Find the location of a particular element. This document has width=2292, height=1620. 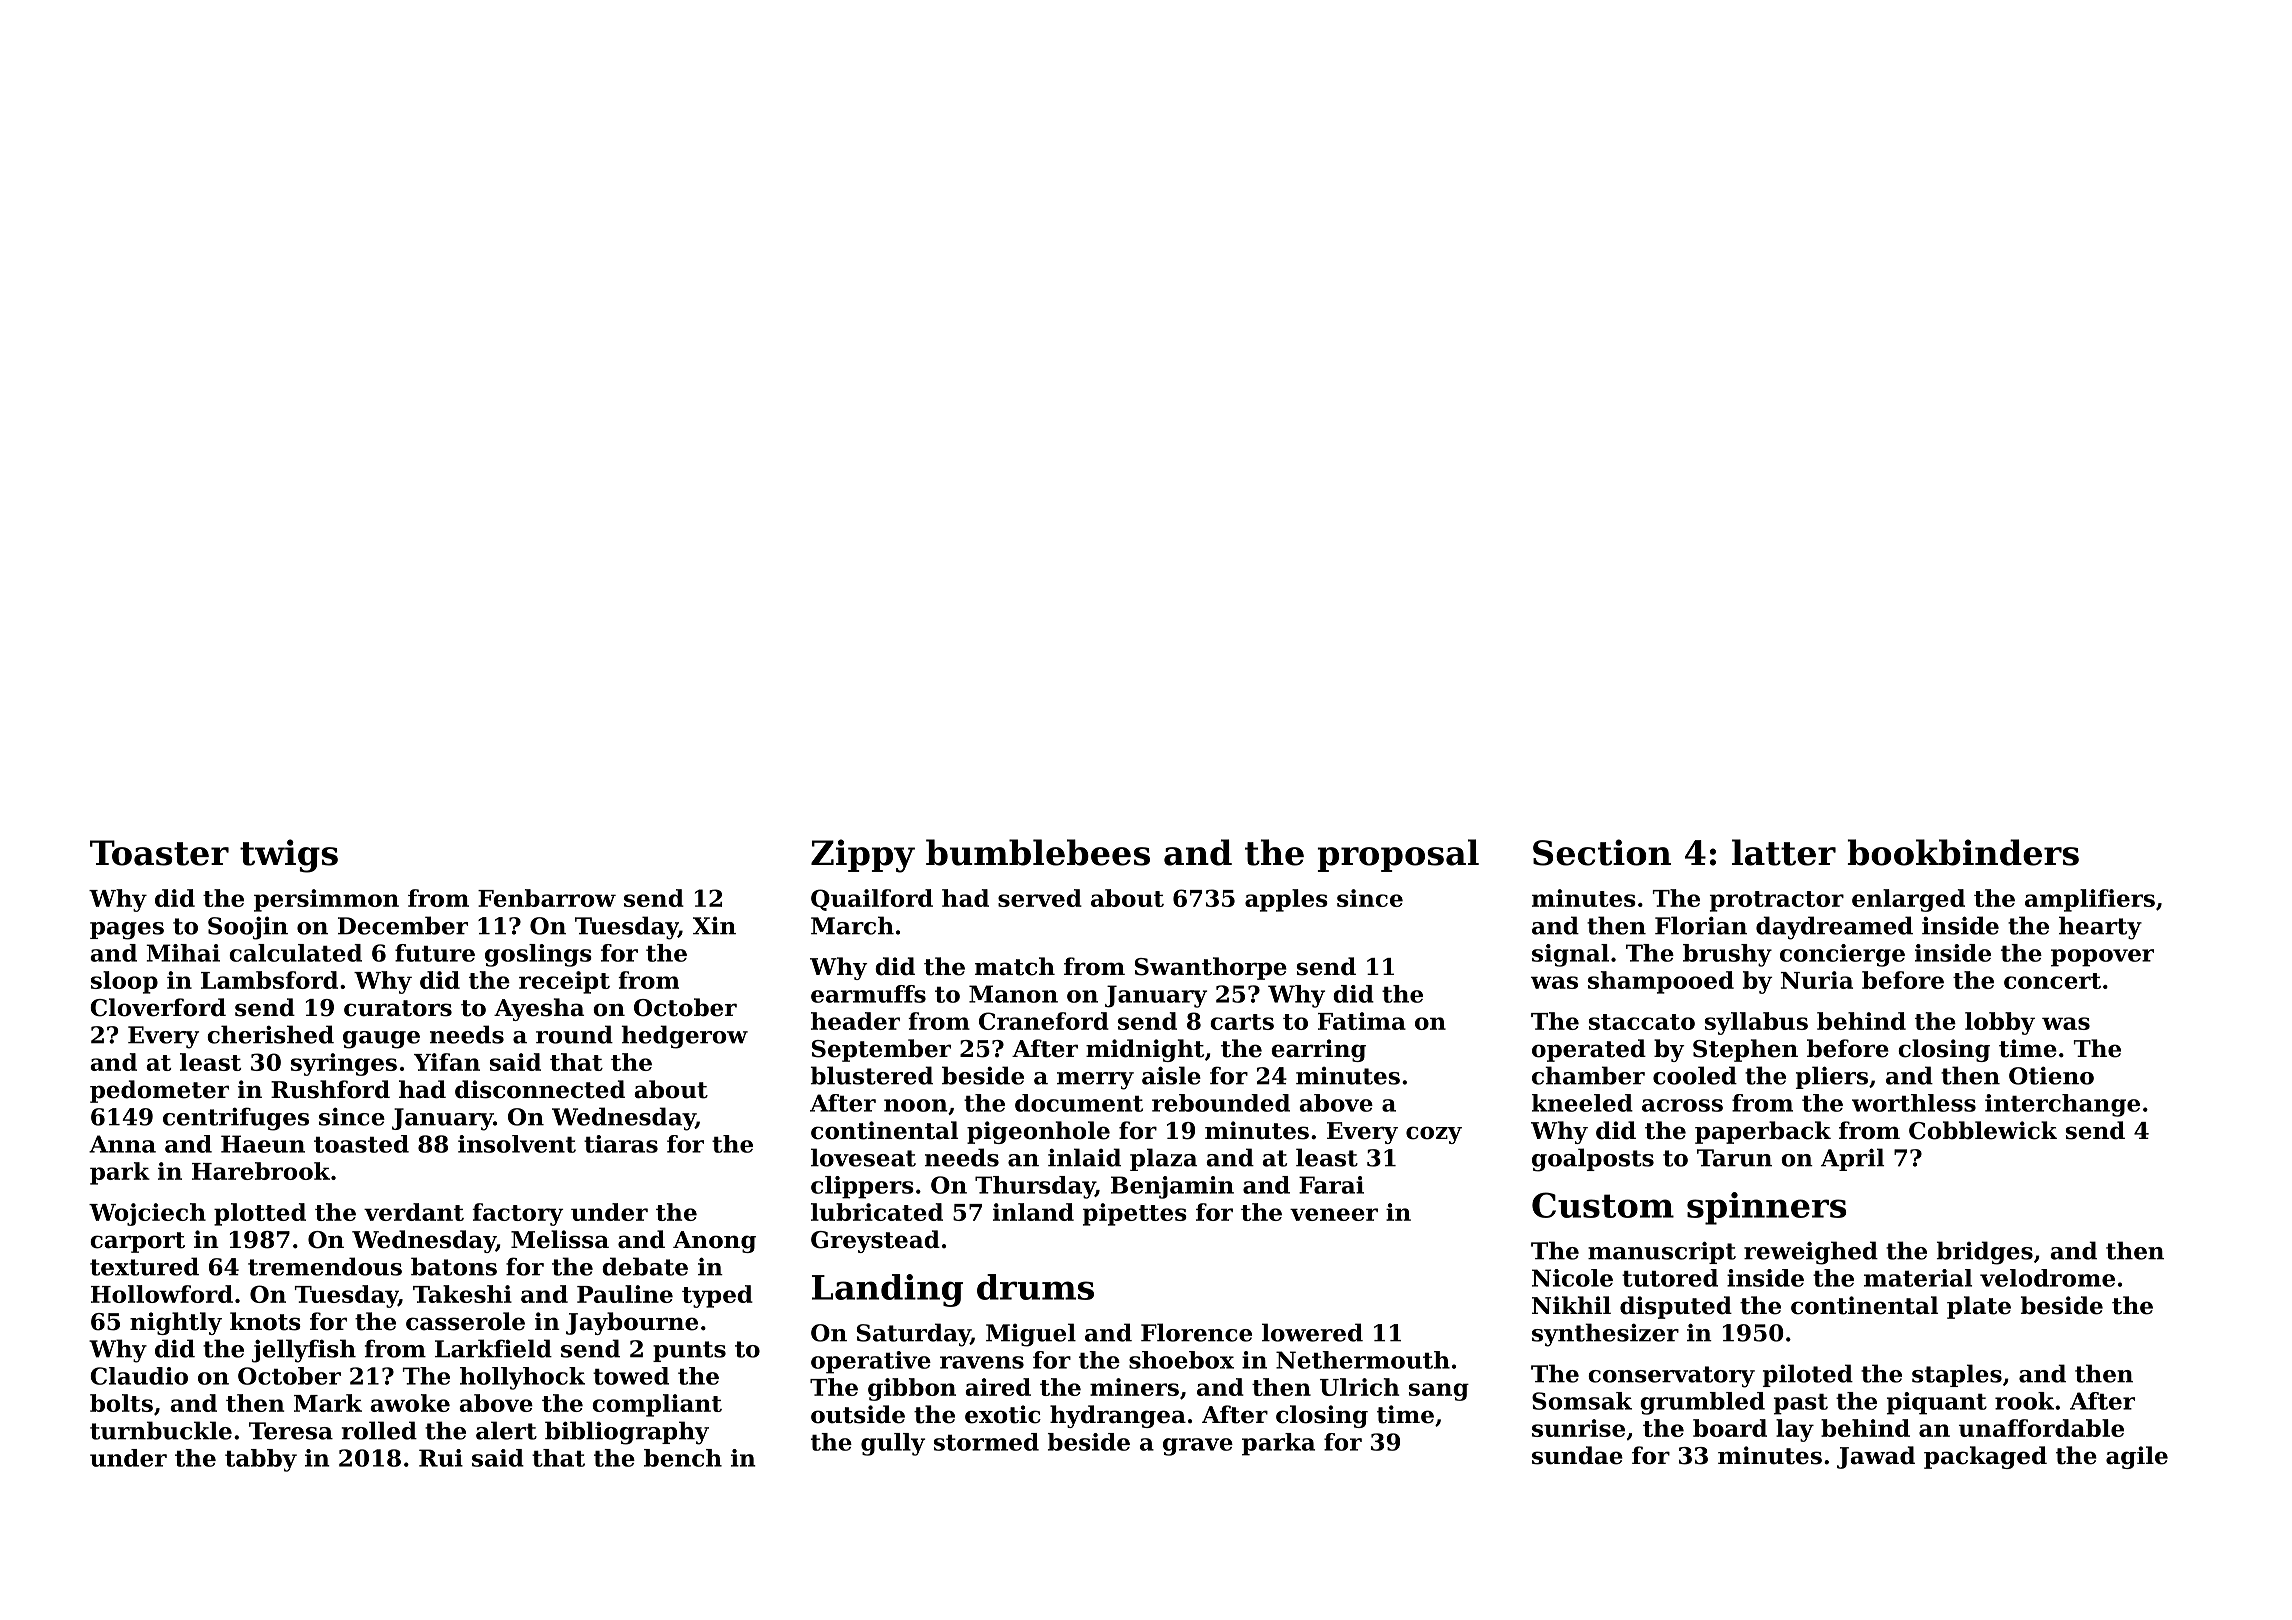

past is located at coordinates (1801, 1404).
